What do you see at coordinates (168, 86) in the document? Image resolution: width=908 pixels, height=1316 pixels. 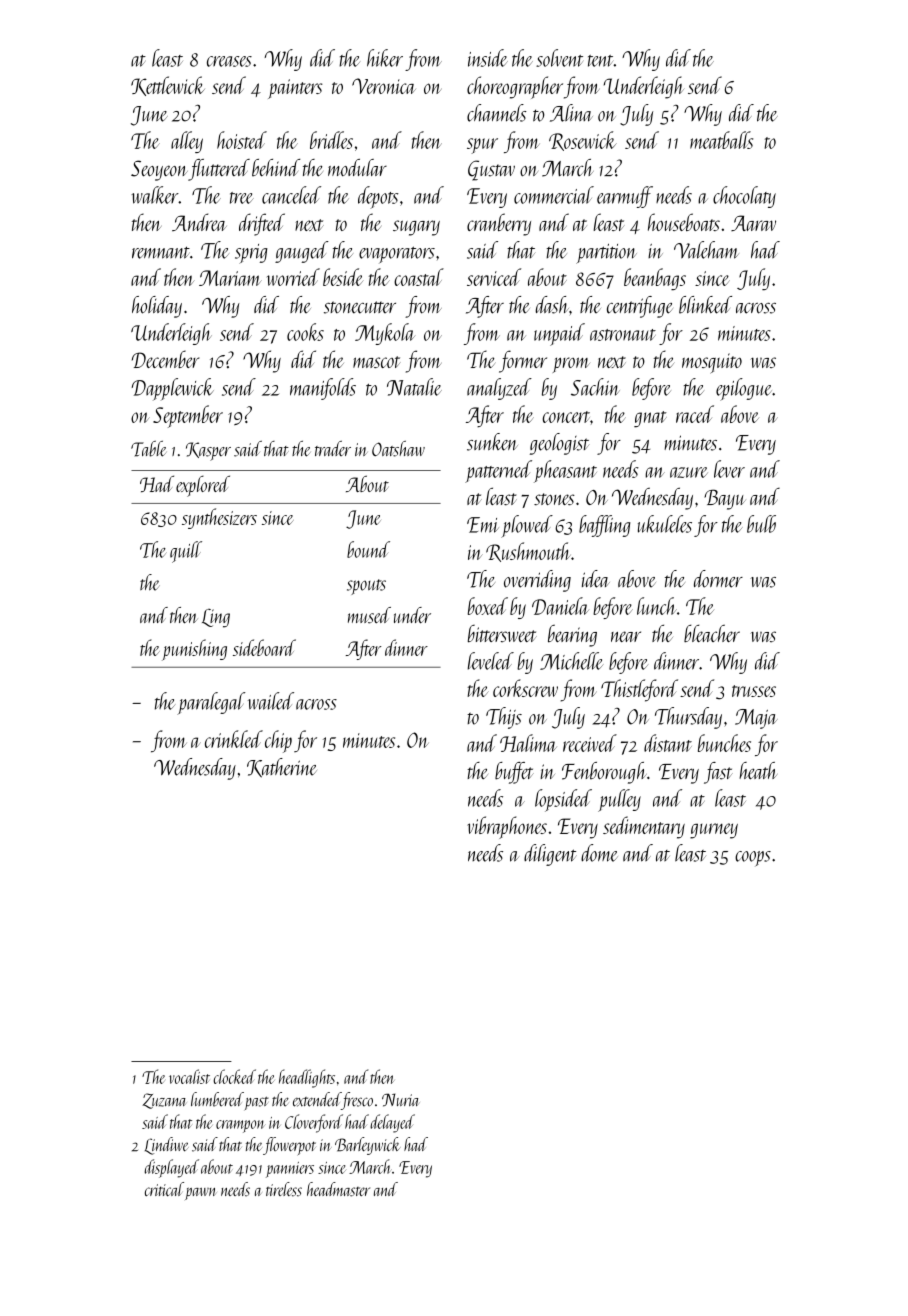 I see `Kettlewick` at bounding box center [168, 86].
